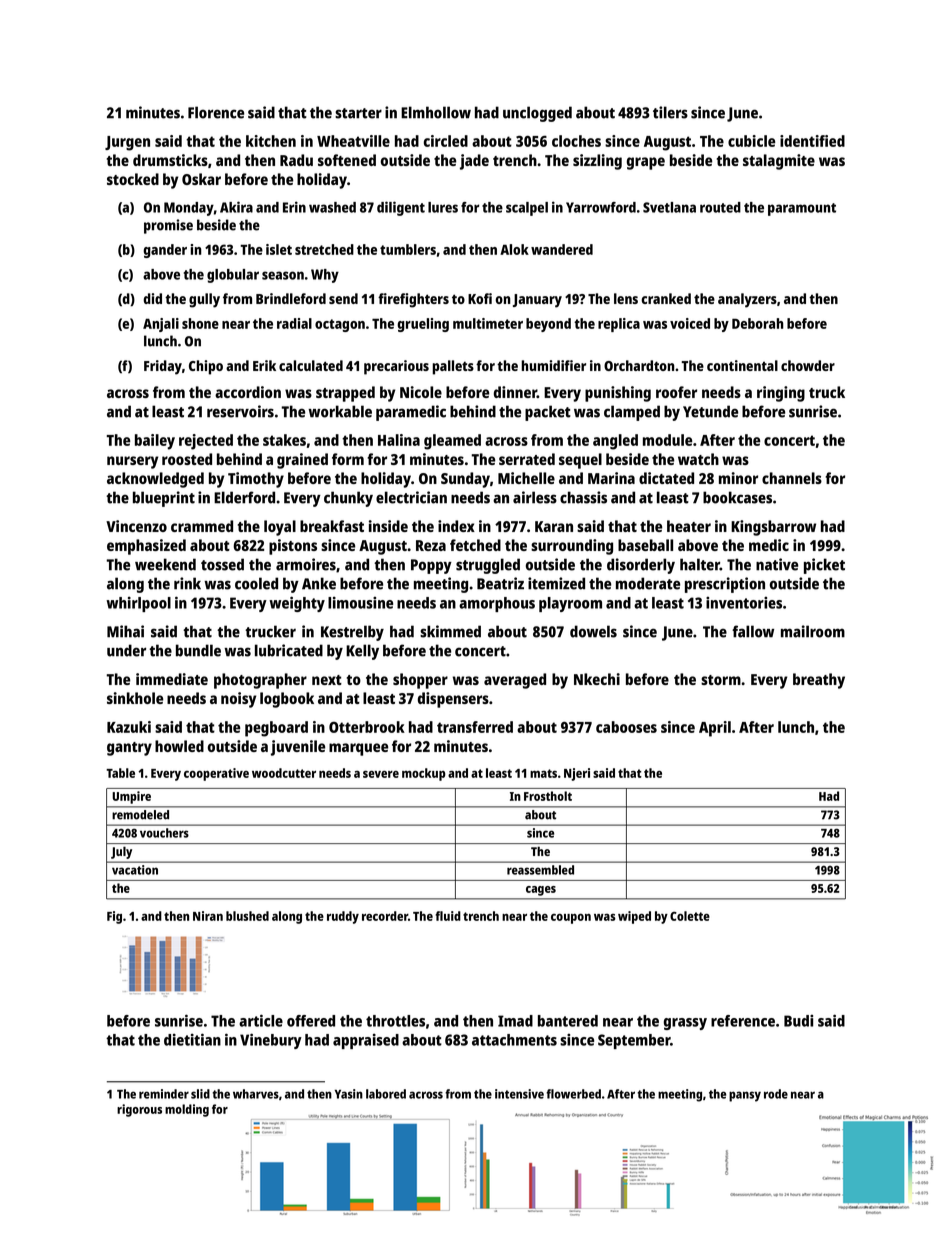 The image size is (952, 1233). What do you see at coordinates (161, 325) in the screenshot?
I see `Anjali` at bounding box center [161, 325].
